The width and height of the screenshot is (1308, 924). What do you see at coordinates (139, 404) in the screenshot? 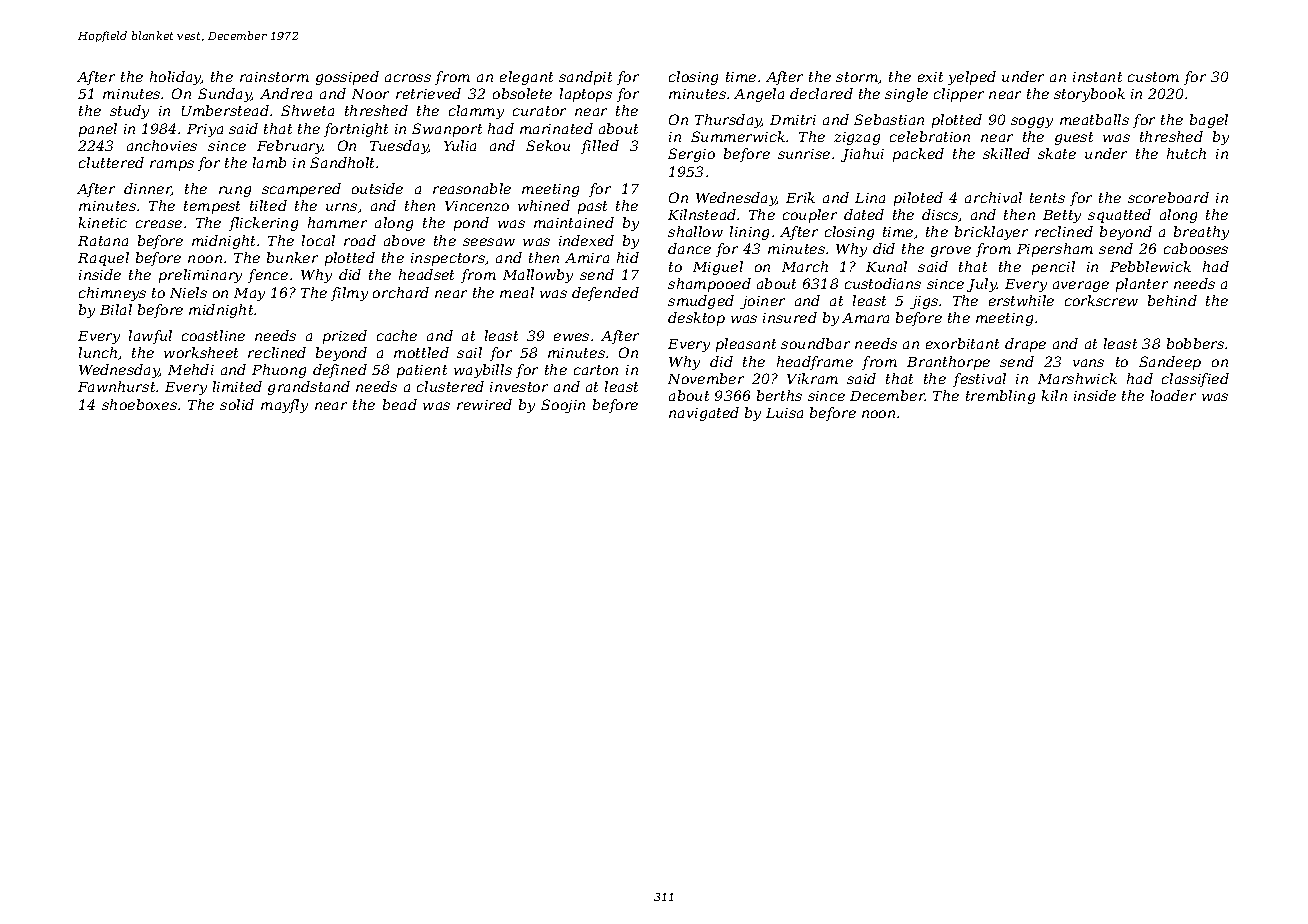
I see `shoeboxes` at bounding box center [139, 404].
